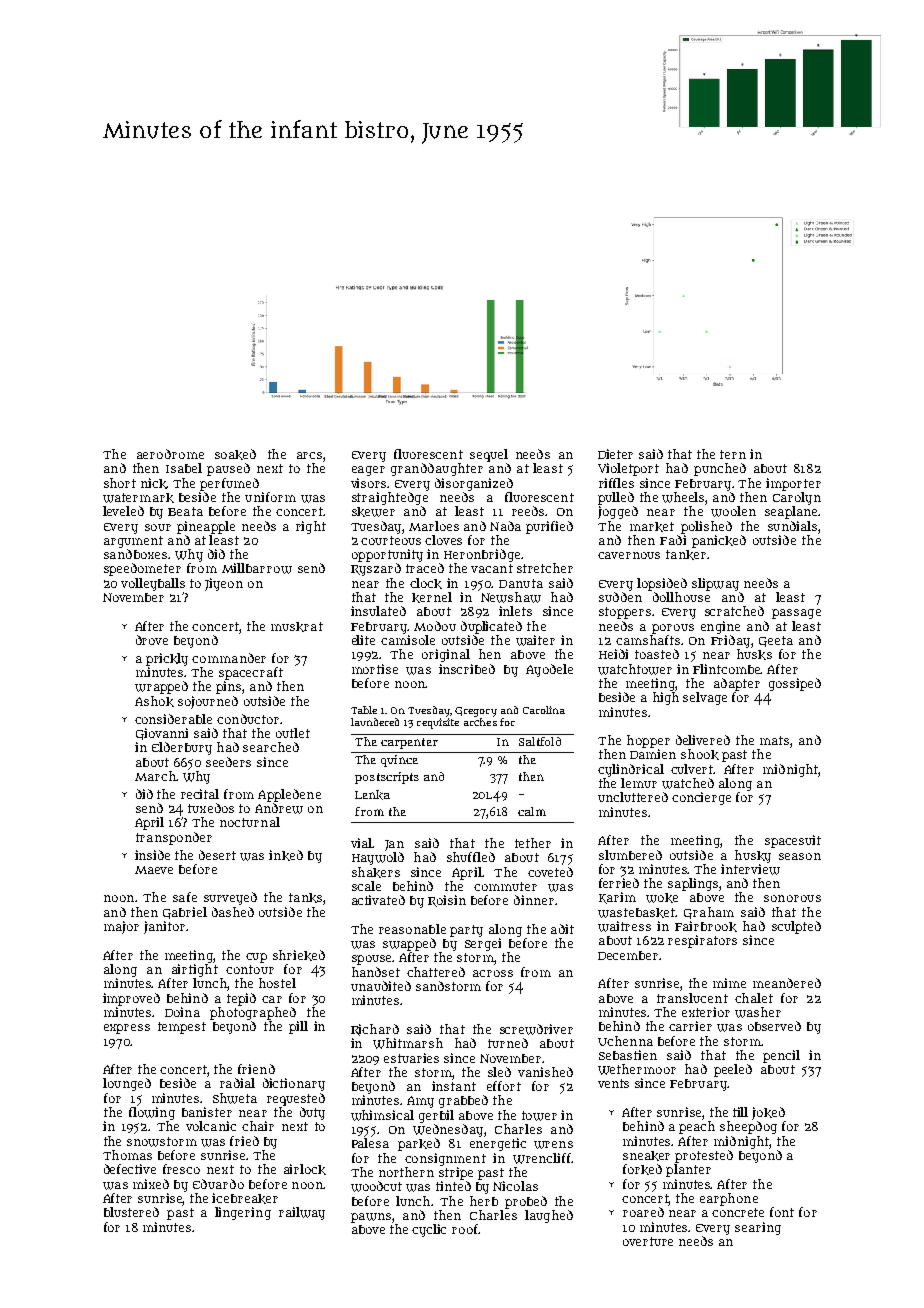 This page has width=924, height=1308. Describe the element at coordinates (715, 584) in the page. I see `slipway` at that location.
